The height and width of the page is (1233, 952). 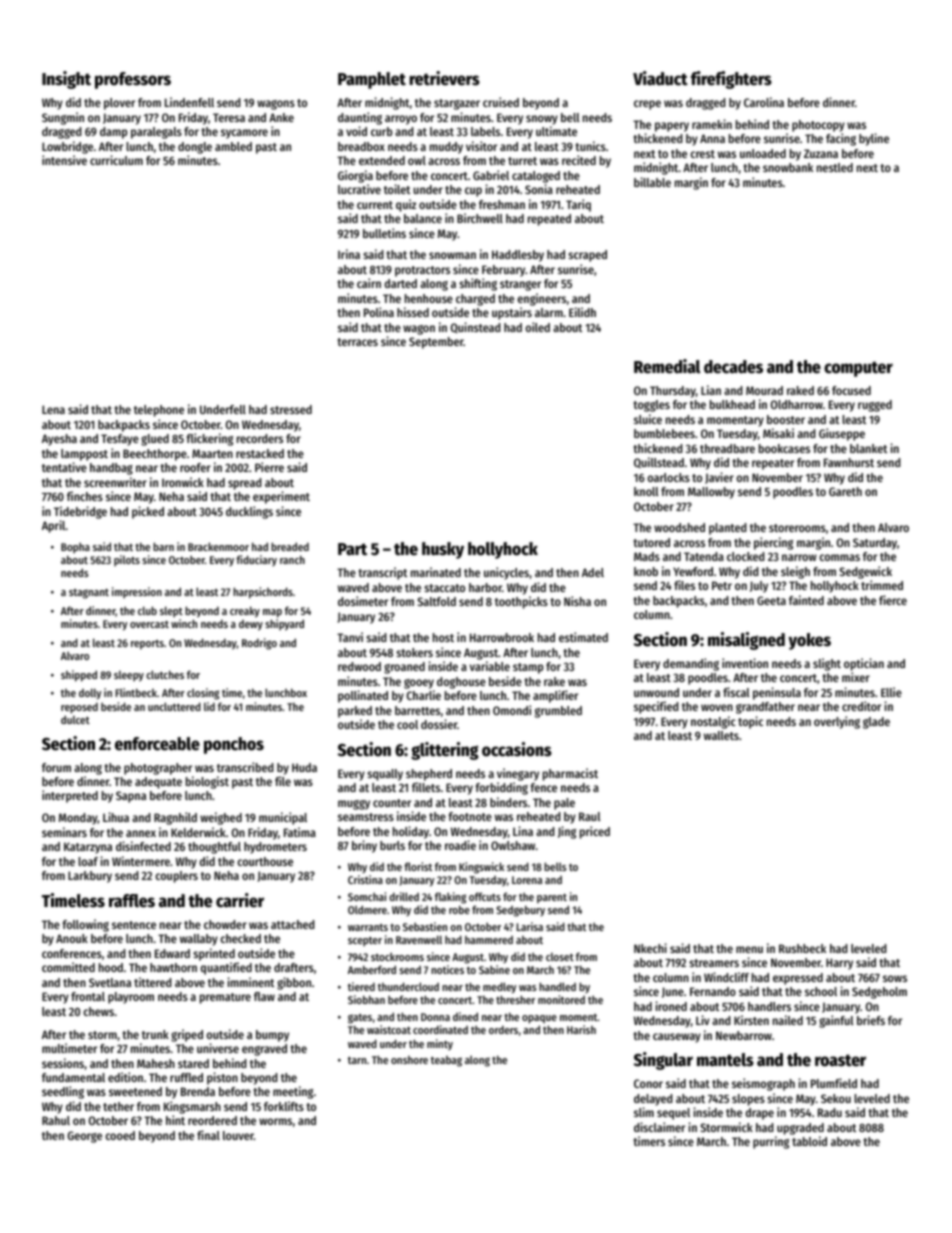 What do you see at coordinates (53, 409) in the page?
I see `Lena` at bounding box center [53, 409].
